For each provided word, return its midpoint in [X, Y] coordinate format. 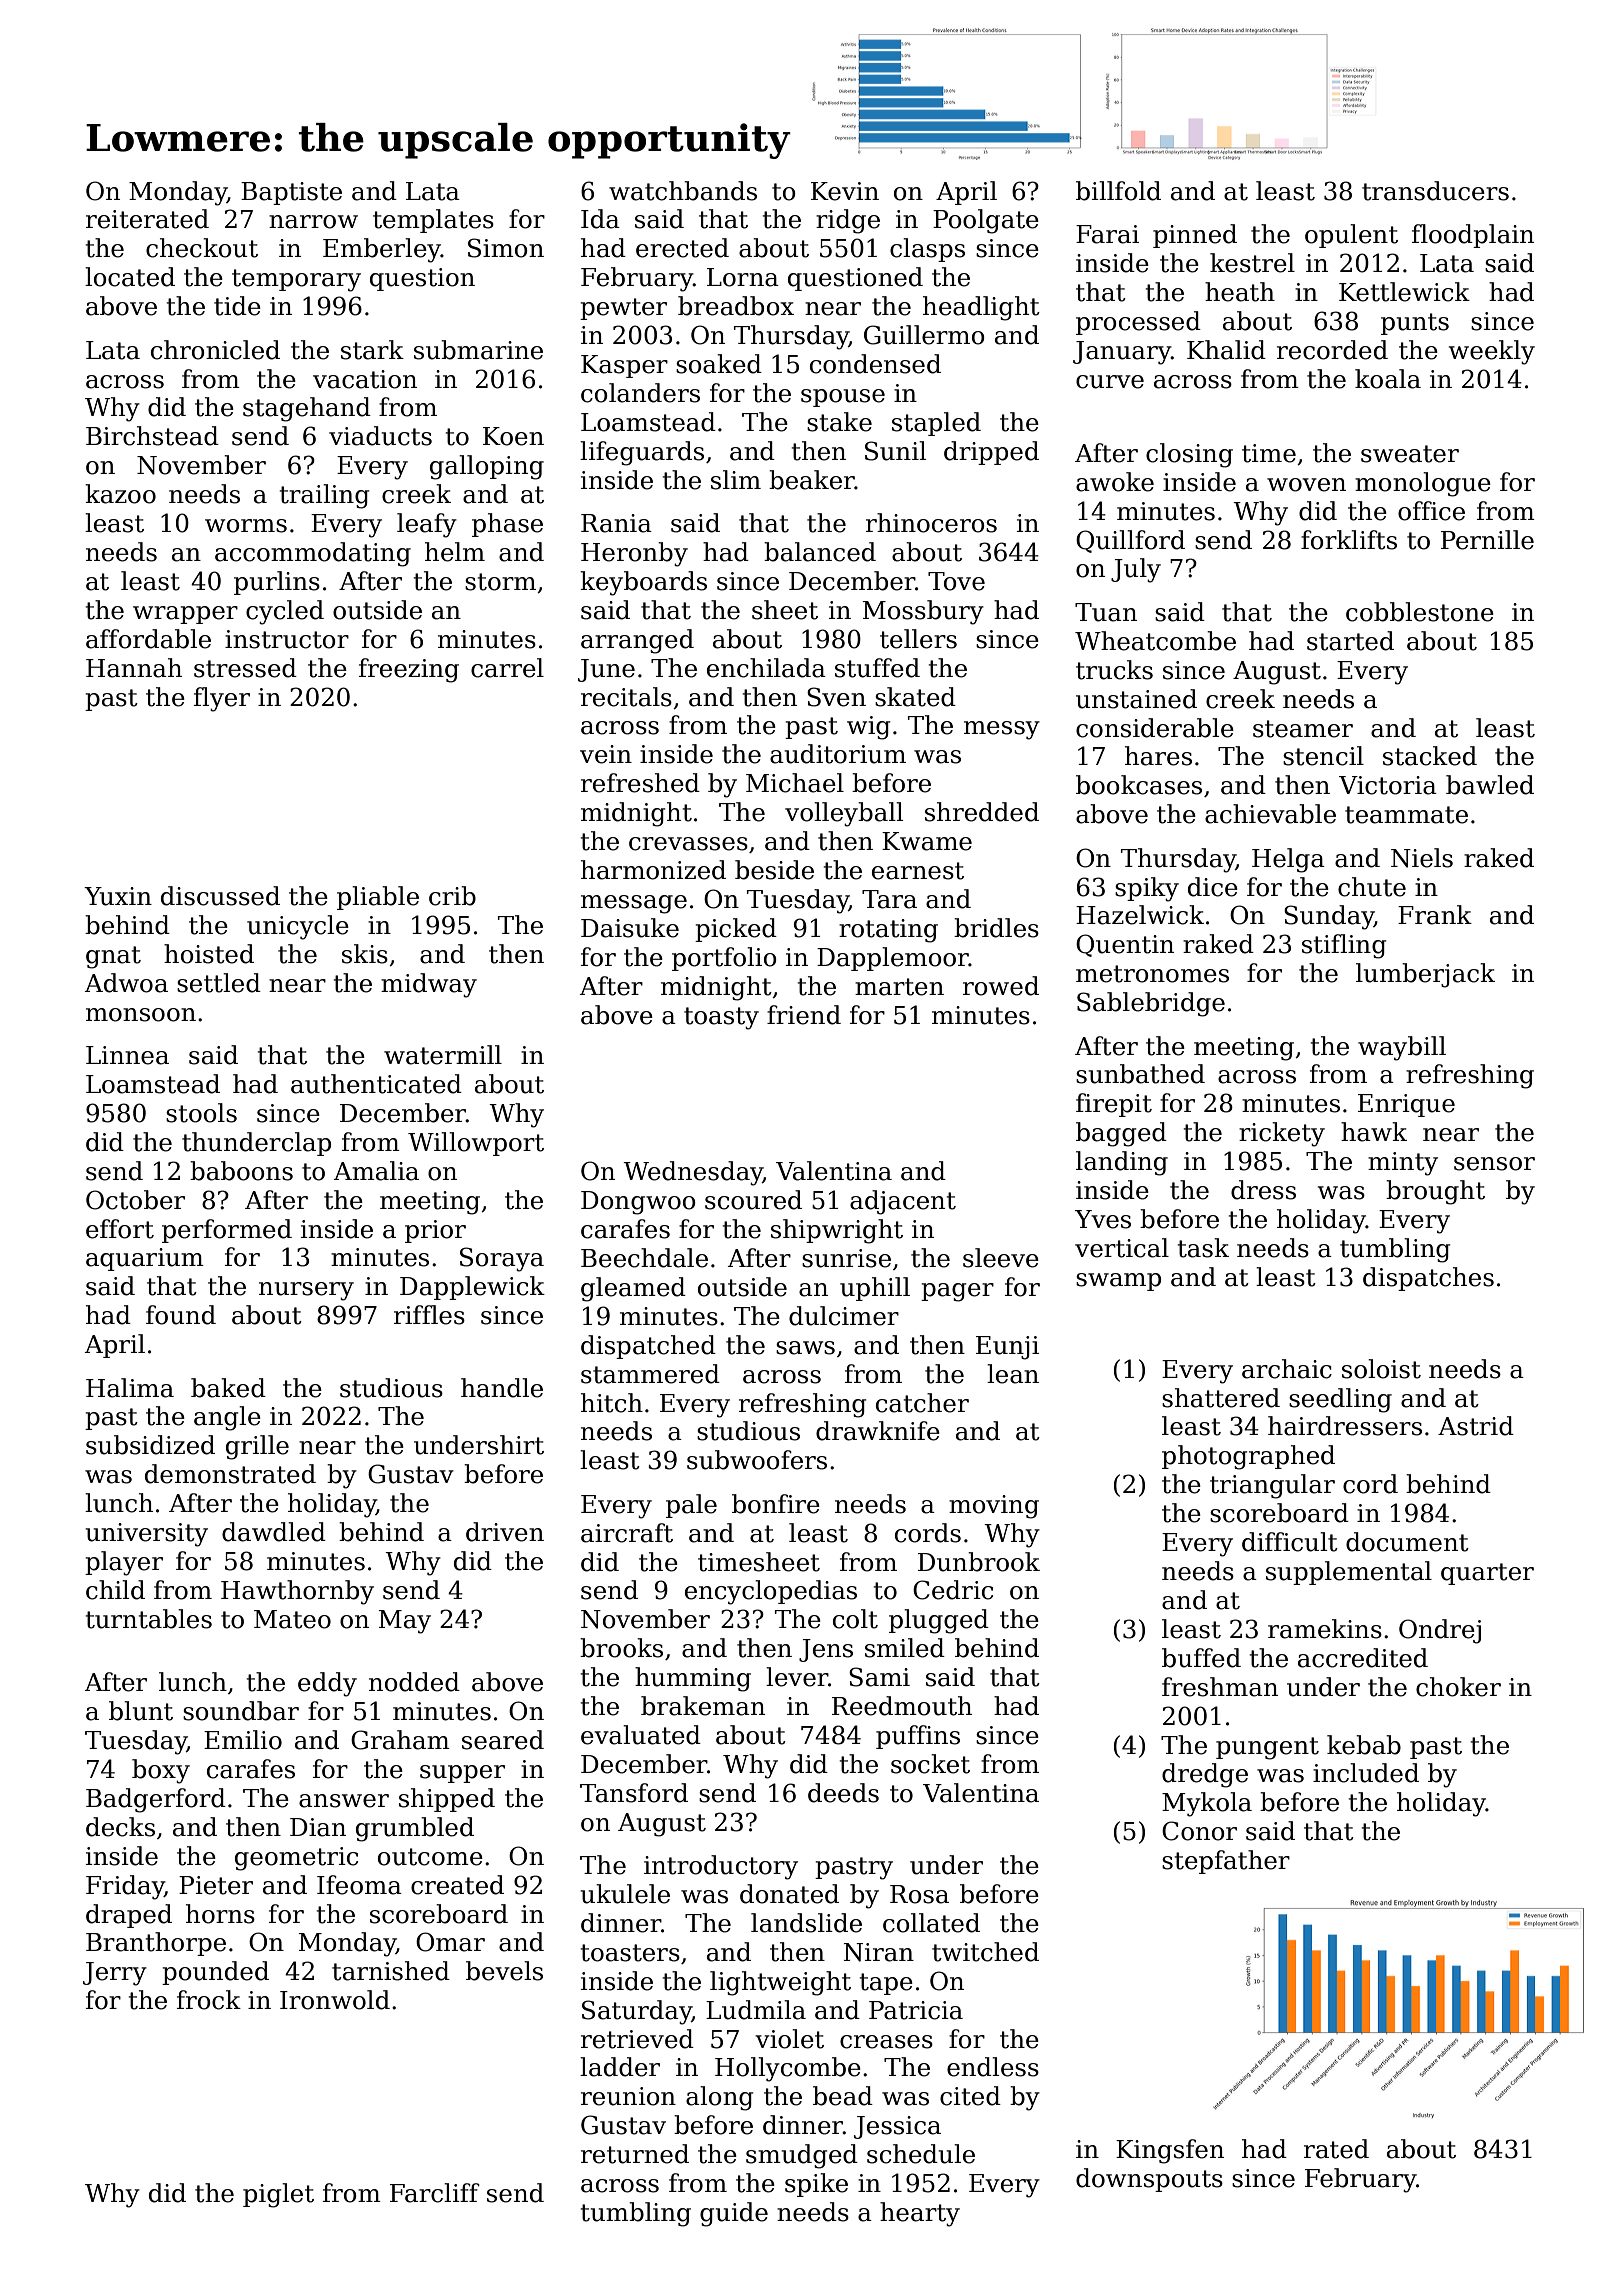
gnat [113, 957]
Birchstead [152, 436]
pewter [623, 309]
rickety [1282, 1134]
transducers [1435, 191]
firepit [1114, 1105]
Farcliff [435, 2193]
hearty [920, 2214]
